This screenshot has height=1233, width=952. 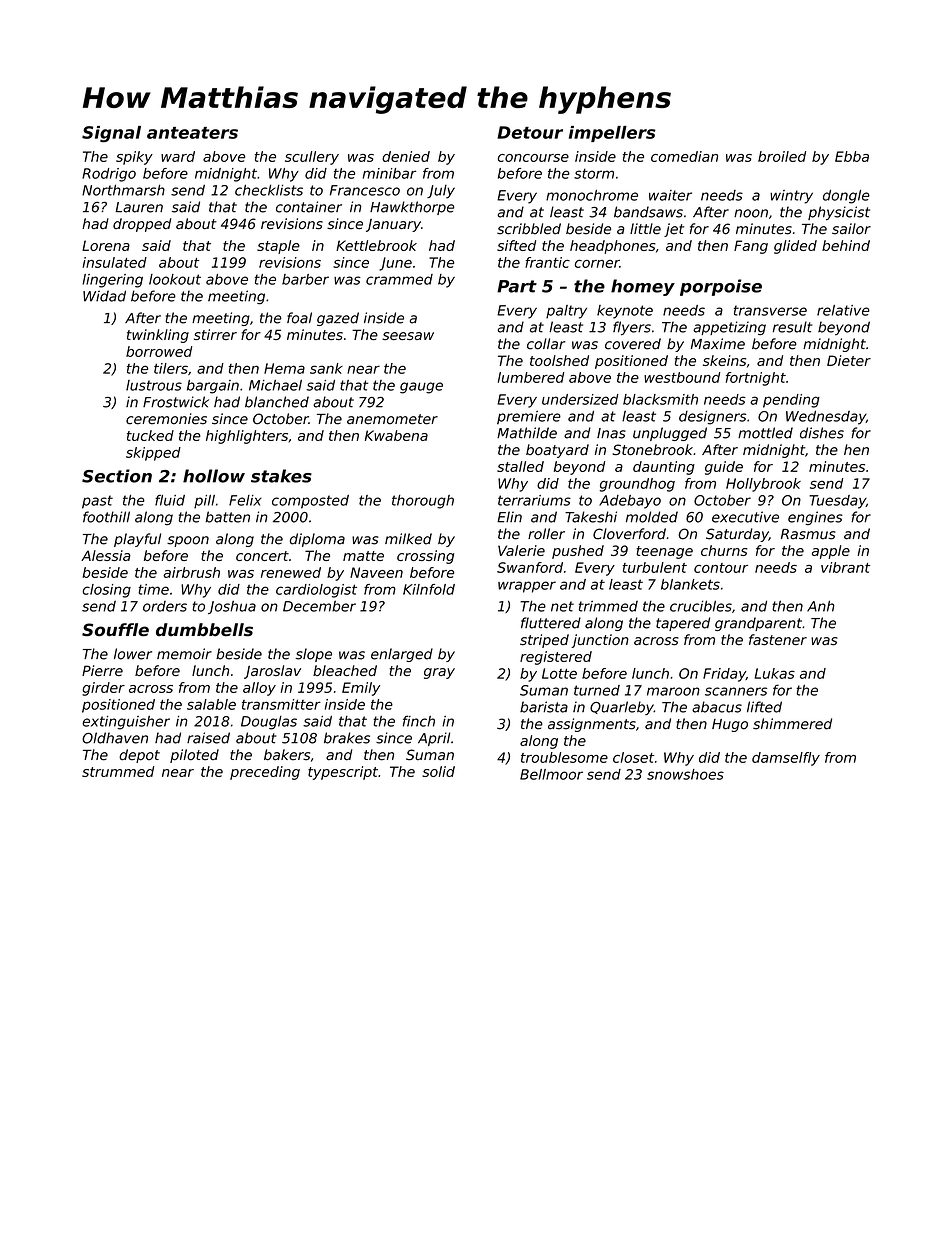 What do you see at coordinates (134, 158) in the screenshot?
I see `spiky` at bounding box center [134, 158].
